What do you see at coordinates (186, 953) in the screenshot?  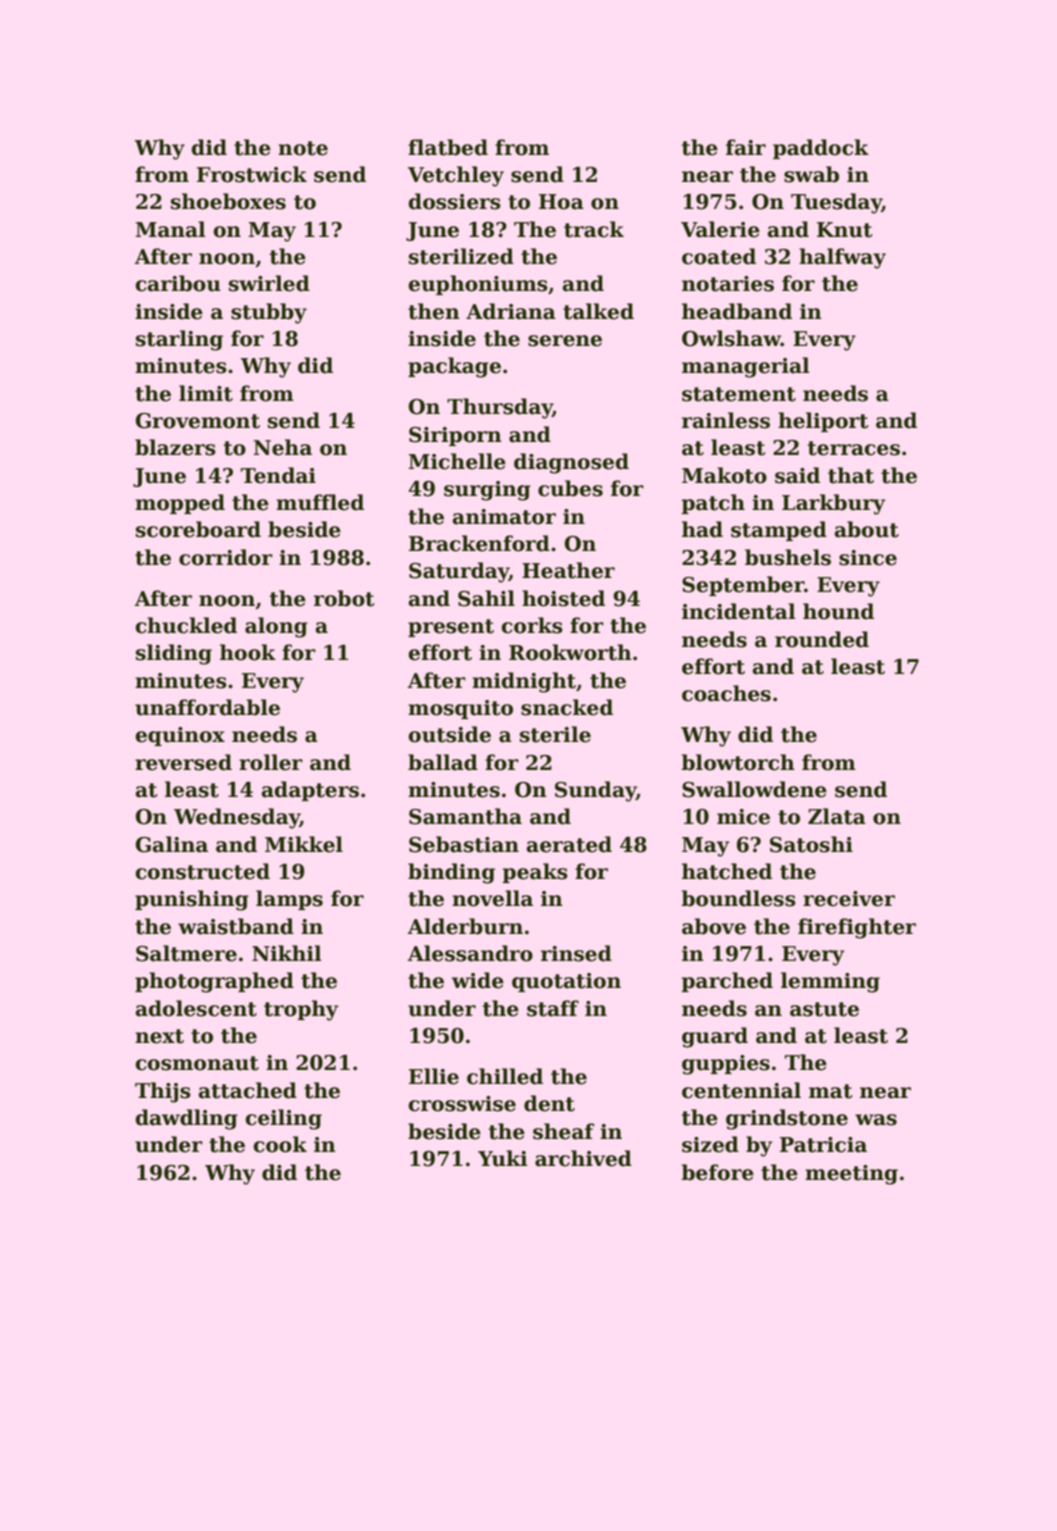 I see `Saltmere` at bounding box center [186, 953].
